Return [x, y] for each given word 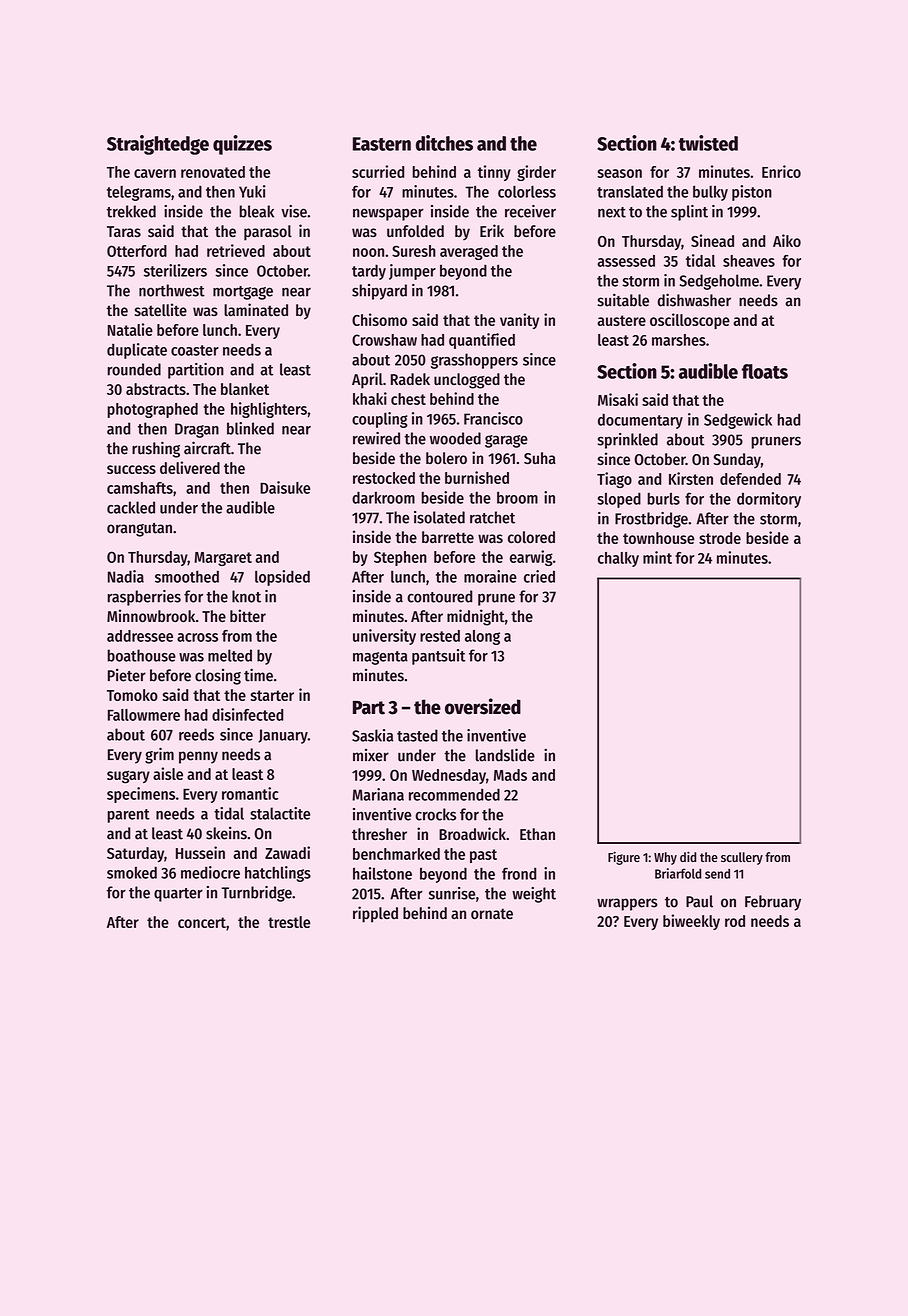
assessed [626, 261]
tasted [417, 735]
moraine [490, 576]
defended [750, 479]
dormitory [769, 500]
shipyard [379, 292]
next [612, 212]
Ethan [537, 834]
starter [272, 695]
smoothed [187, 576]
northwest [172, 290]
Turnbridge [256, 894]
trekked [131, 211]
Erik [492, 230]
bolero [446, 458]
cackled [131, 507]
